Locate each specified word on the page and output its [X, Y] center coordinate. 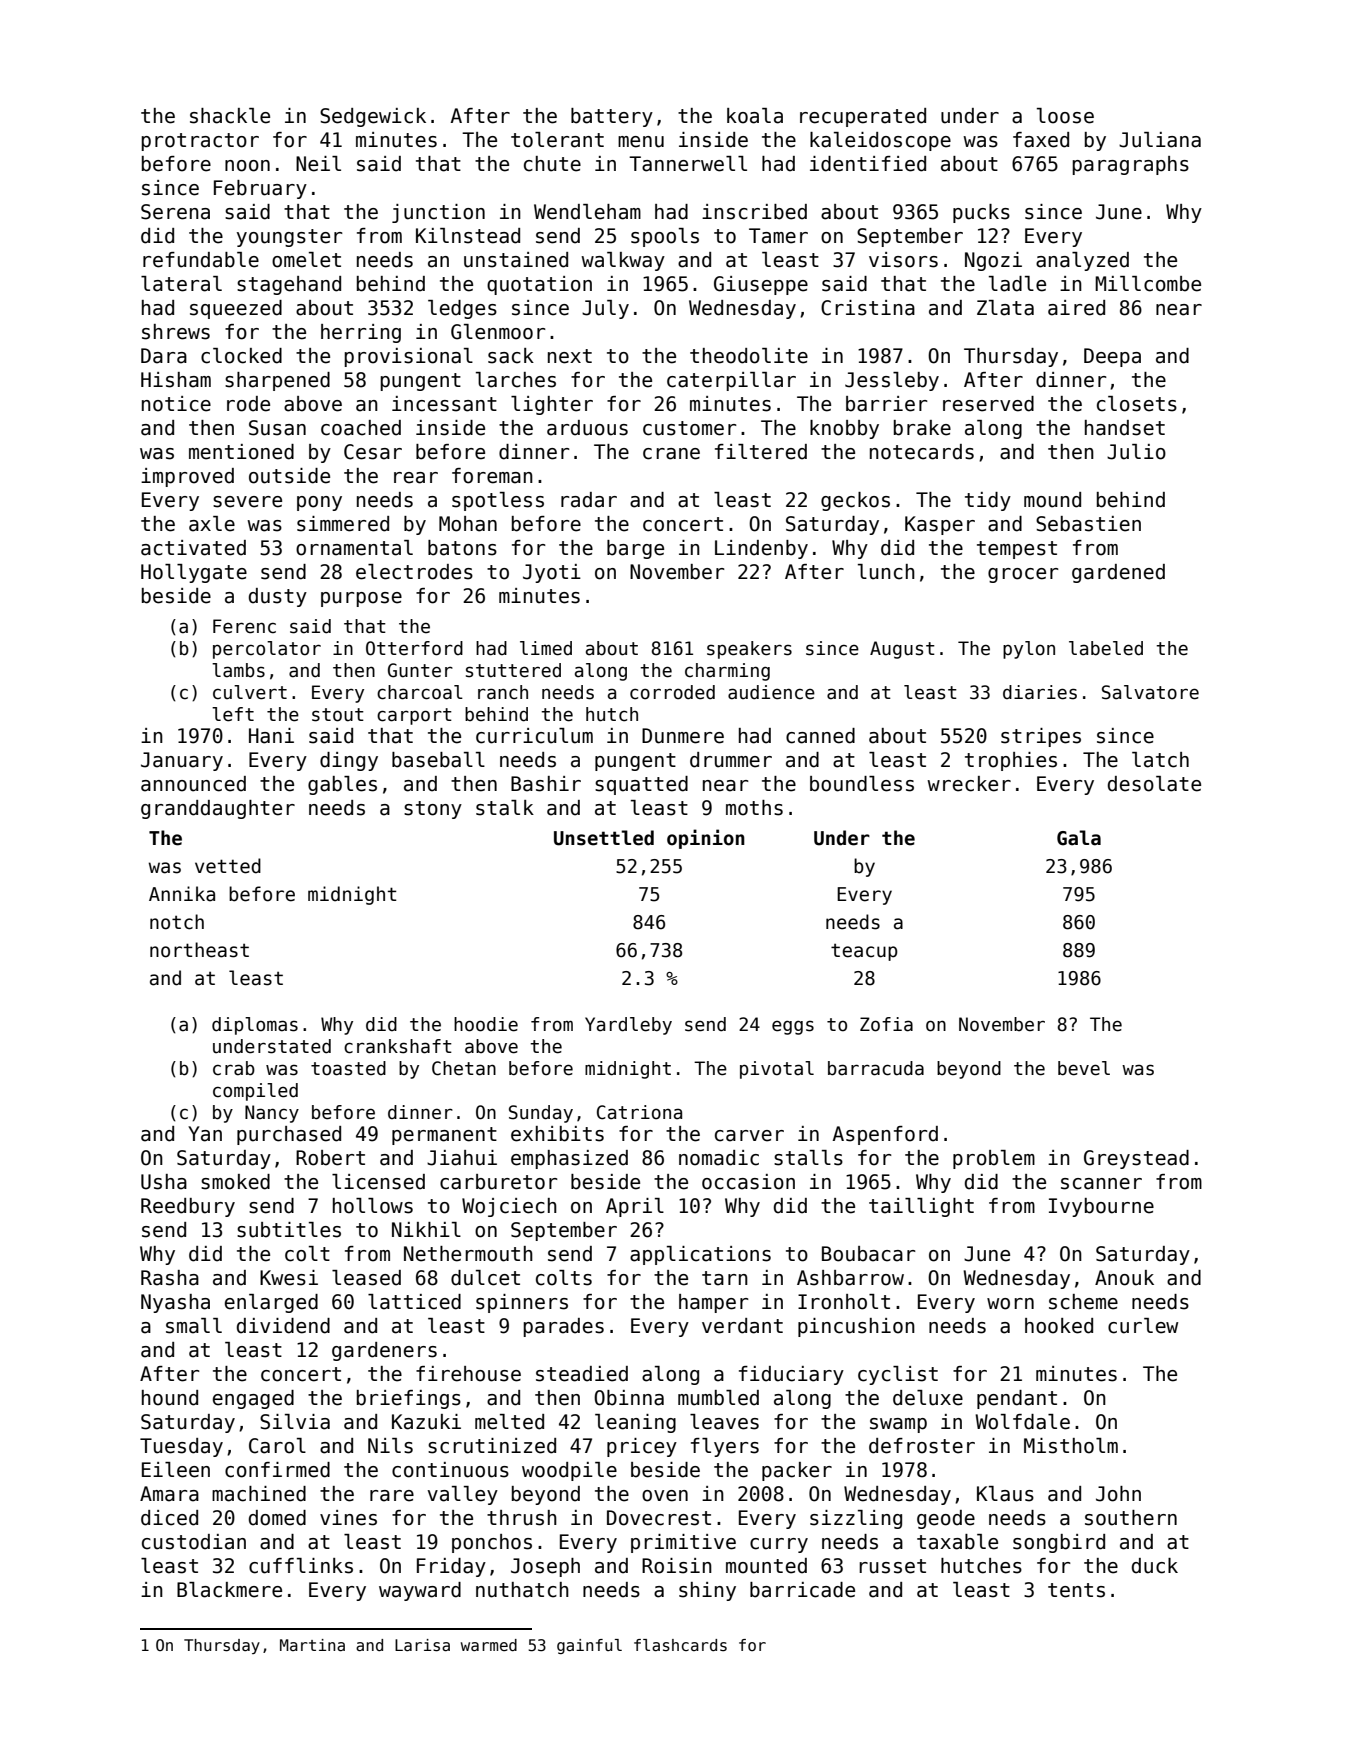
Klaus [1005, 1494]
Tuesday [181, 1447]
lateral [181, 284]
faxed [1041, 140]
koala [755, 116]
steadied [582, 1374]
